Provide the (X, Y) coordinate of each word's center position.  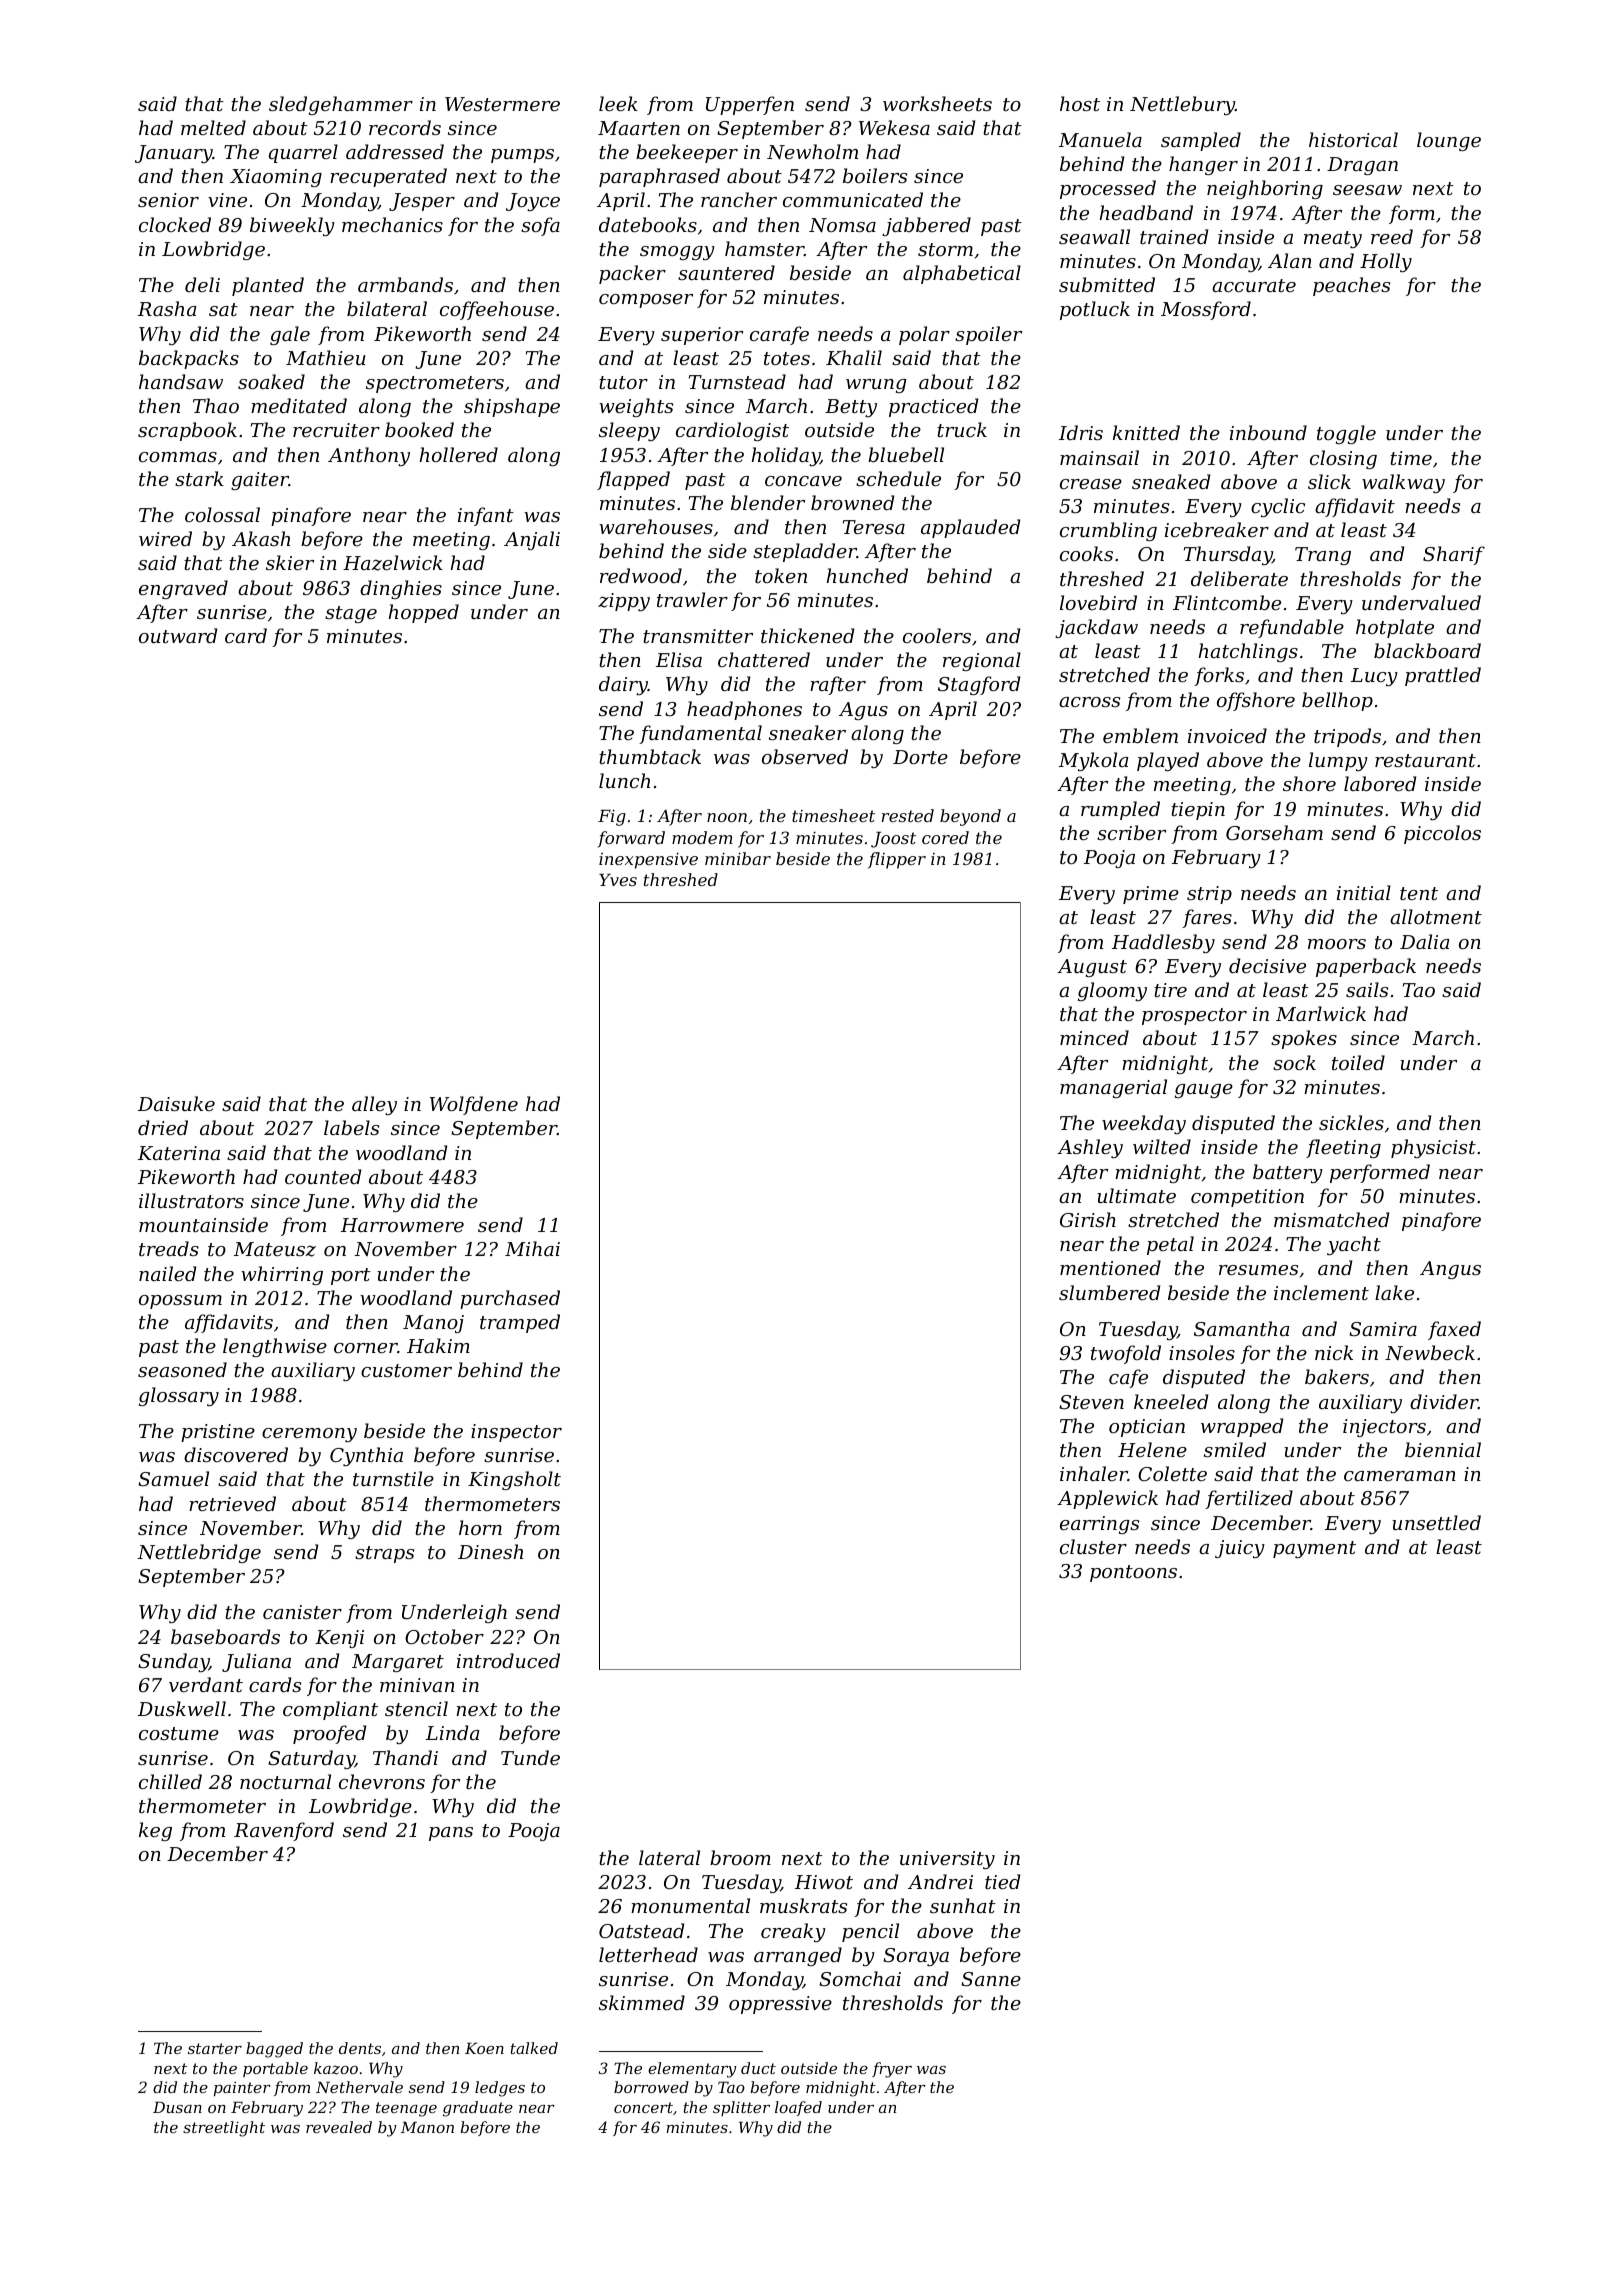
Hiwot (824, 1882)
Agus (863, 711)
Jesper (422, 202)
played (1168, 761)
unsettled (1436, 1522)
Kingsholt (514, 1480)
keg (155, 1831)
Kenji (339, 1639)
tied (1002, 1881)
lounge (1449, 141)
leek (618, 103)
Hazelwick (393, 563)
